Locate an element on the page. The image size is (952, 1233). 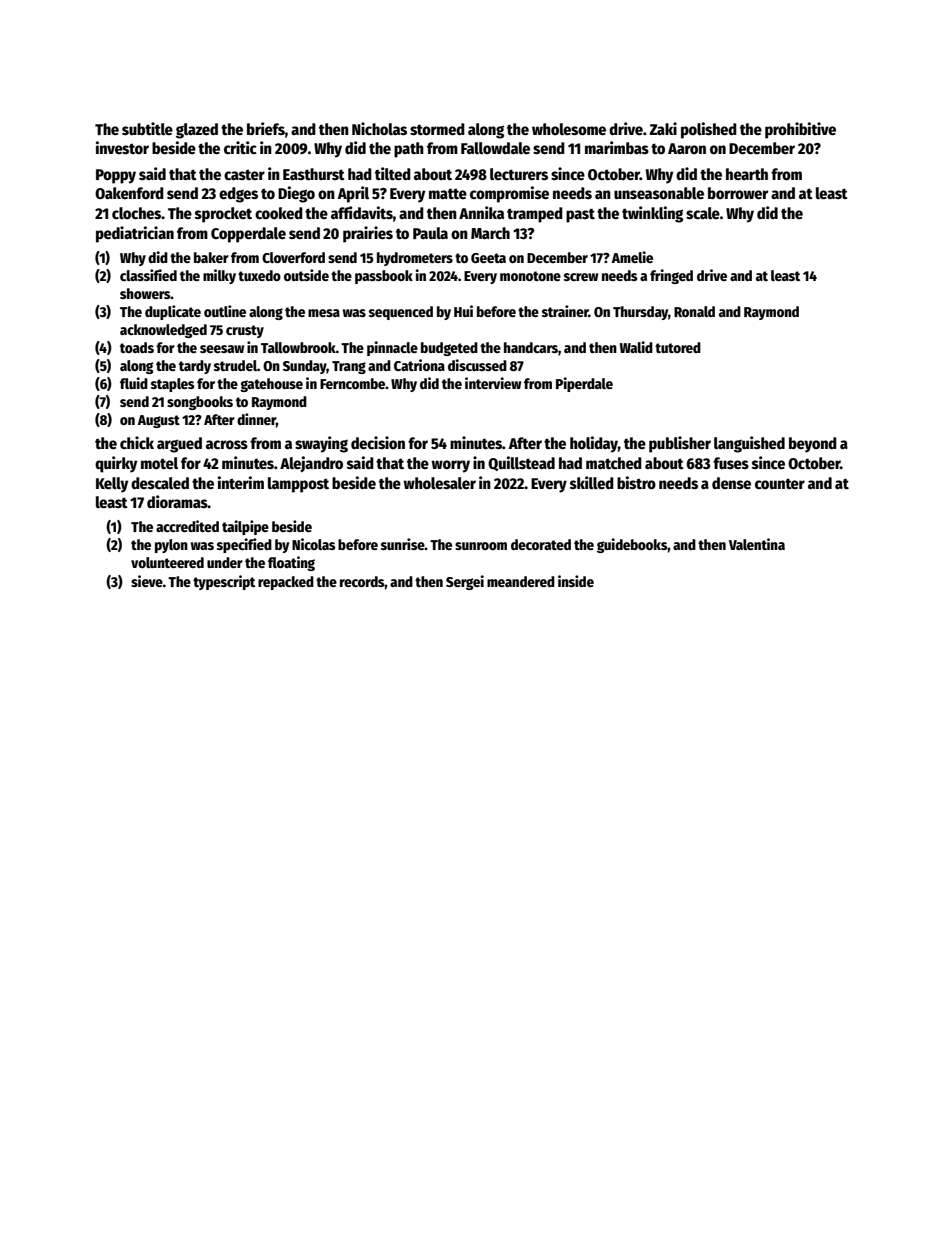
holiday is located at coordinates (594, 444).
